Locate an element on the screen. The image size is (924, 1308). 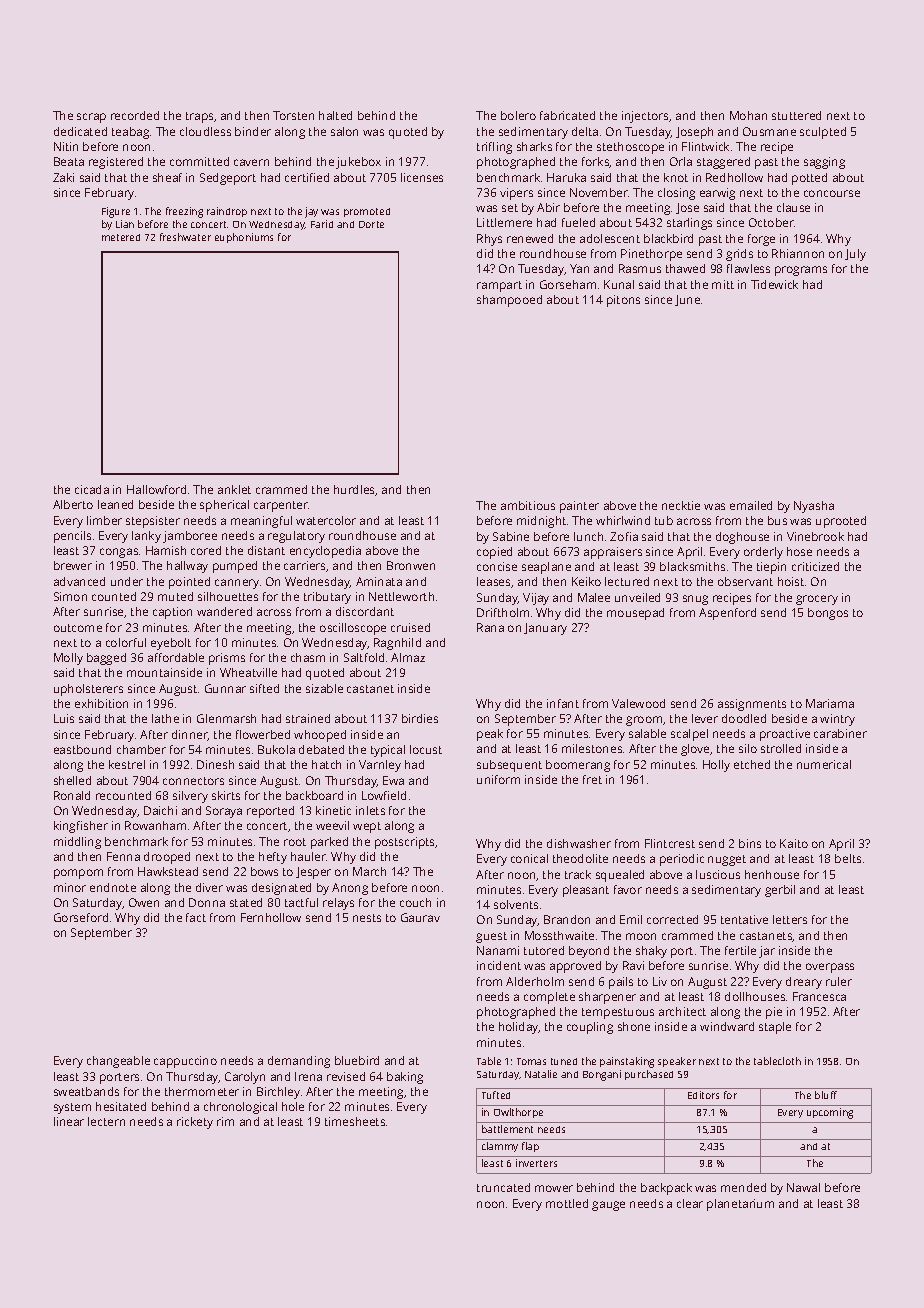
January is located at coordinates (545, 629).
